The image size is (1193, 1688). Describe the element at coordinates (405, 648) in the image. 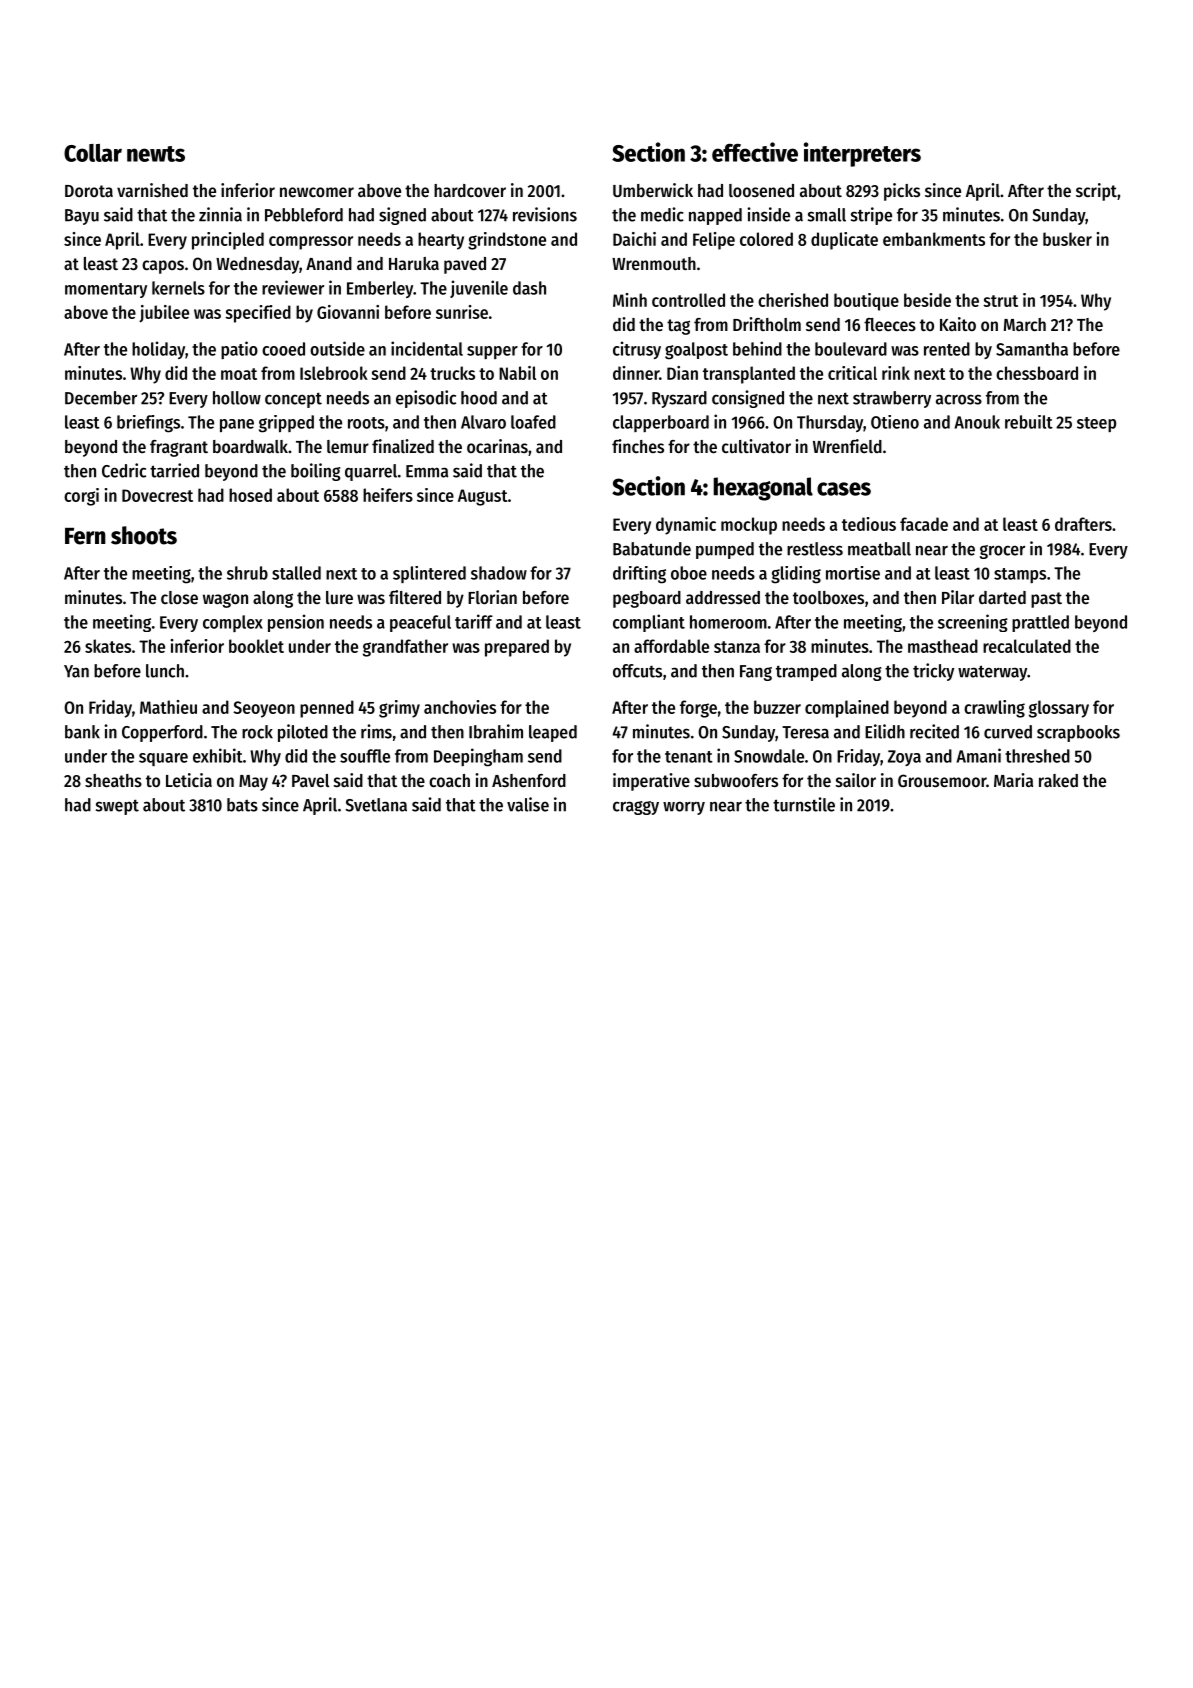

I see `grandfather` at that location.
